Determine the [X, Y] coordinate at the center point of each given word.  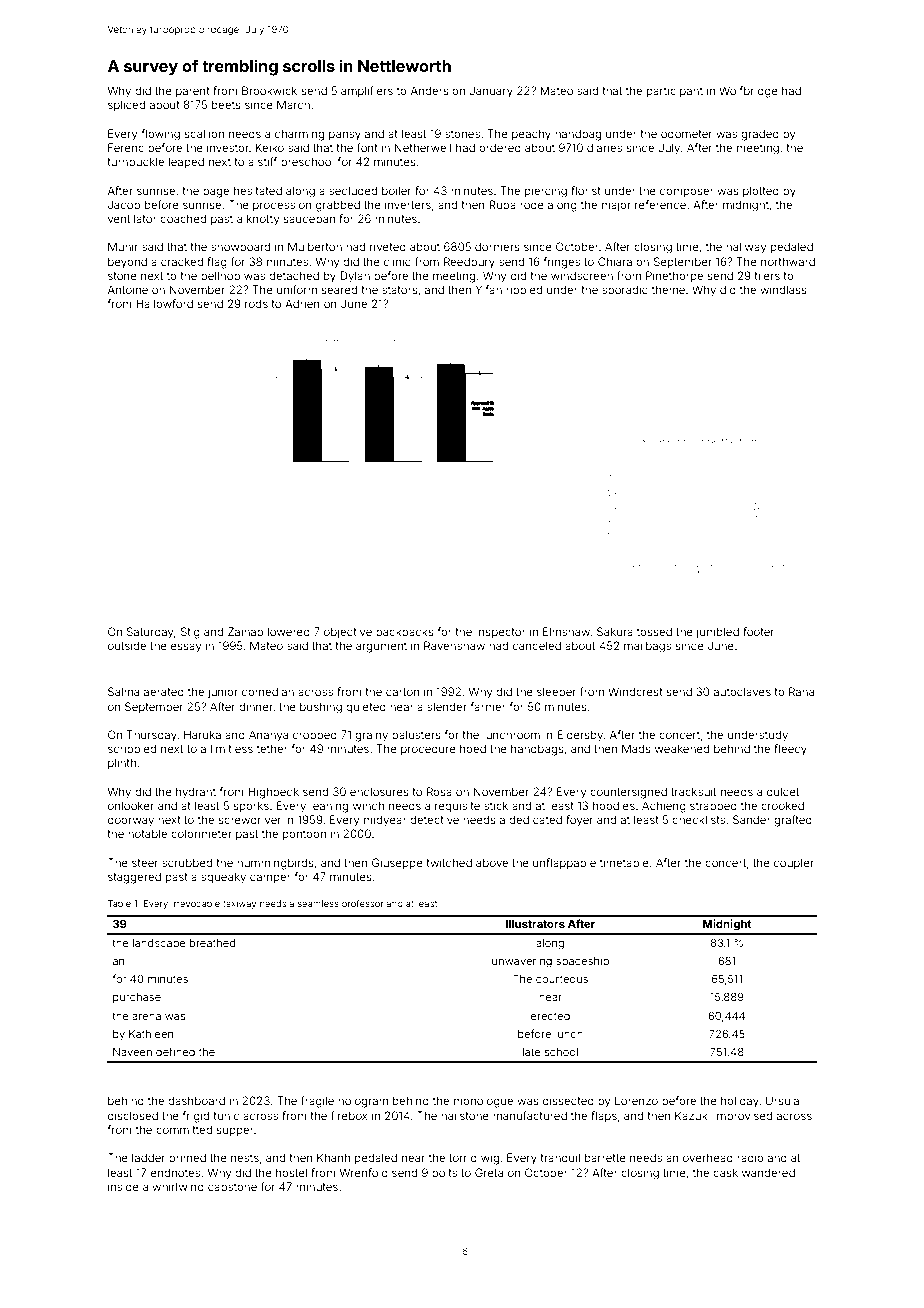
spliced [126, 106]
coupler [794, 864]
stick [496, 805]
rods [256, 303]
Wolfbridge [748, 92]
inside [123, 1186]
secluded [353, 190]
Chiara [615, 261]
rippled [524, 290]
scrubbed [187, 862]
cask [725, 1172]
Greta [489, 1172]
